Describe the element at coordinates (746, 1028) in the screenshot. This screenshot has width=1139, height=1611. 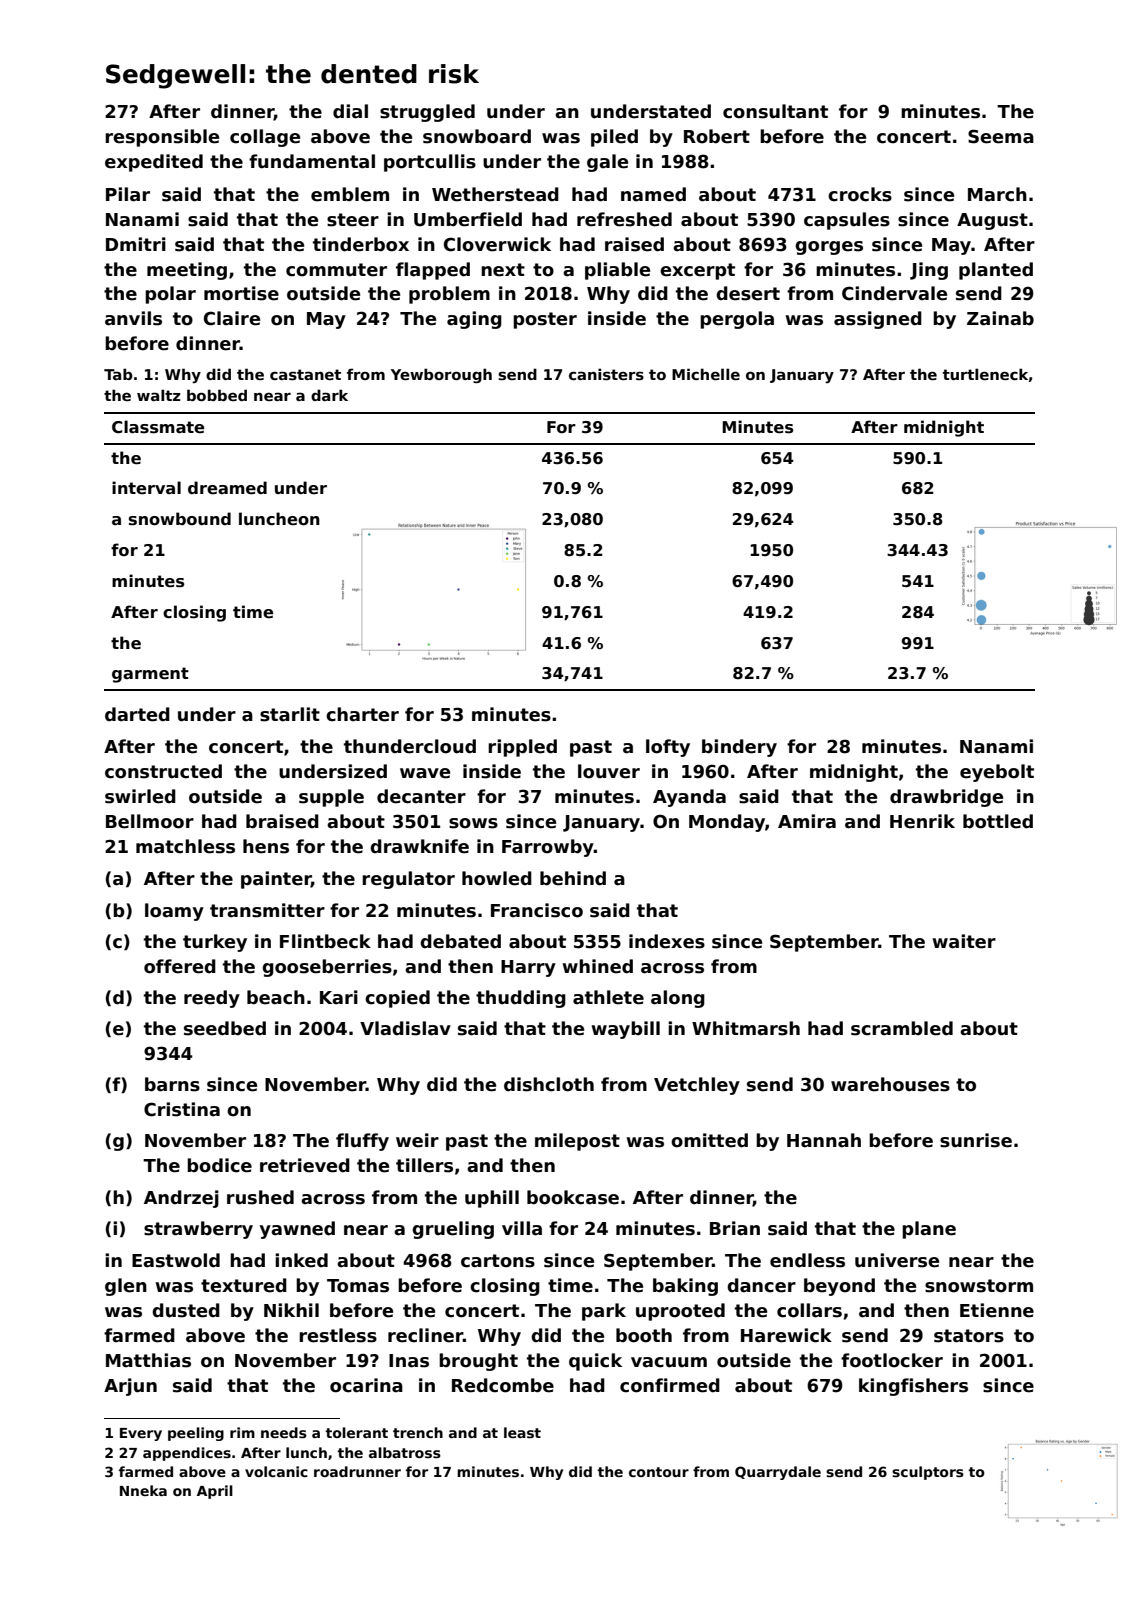
I see `Whitmarsh` at that location.
